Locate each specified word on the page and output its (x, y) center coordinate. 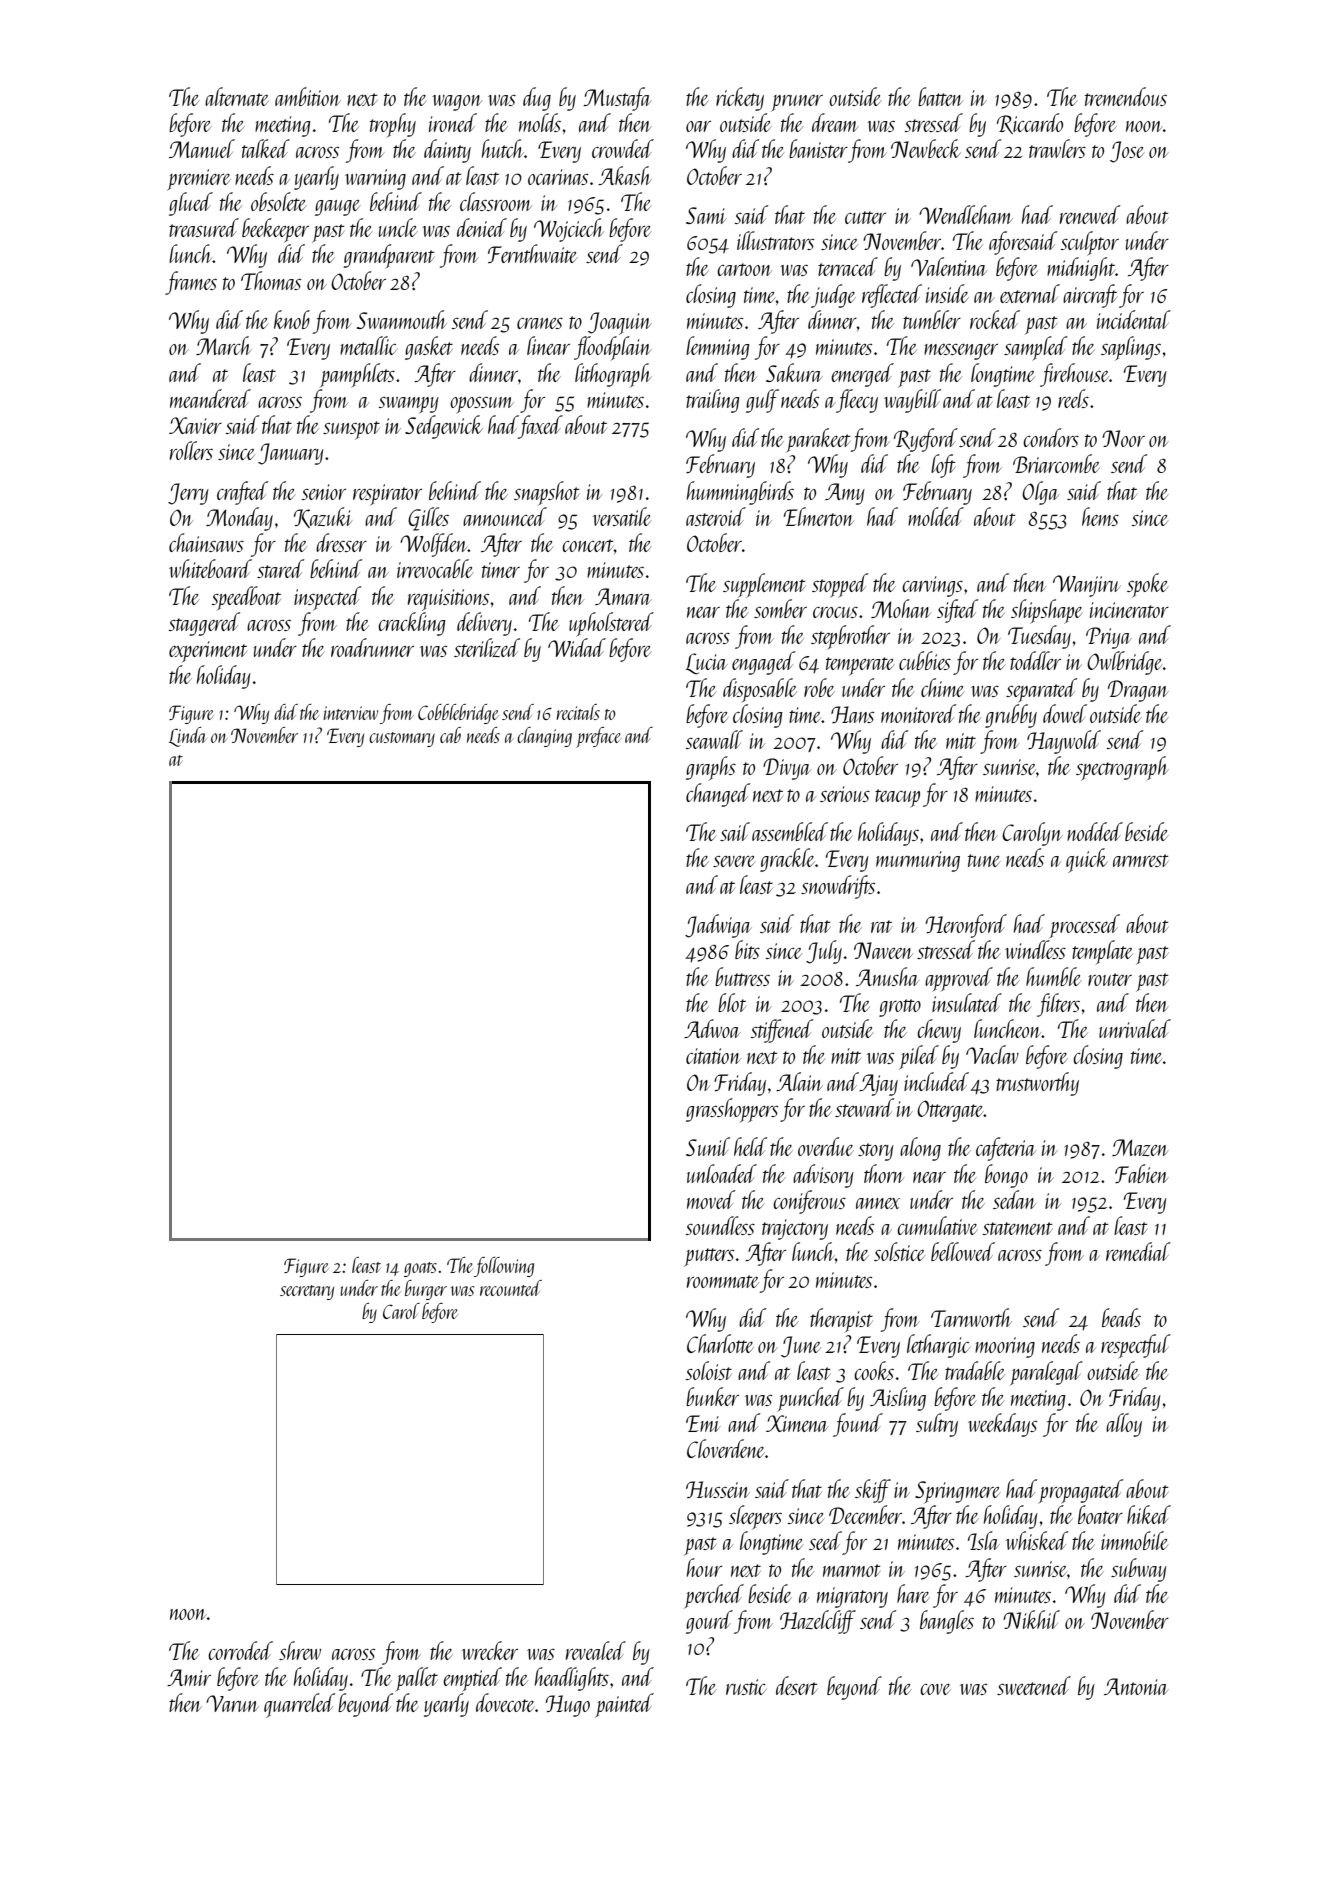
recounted (511, 1288)
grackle (787, 860)
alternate (237, 96)
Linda (187, 737)
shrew (300, 1650)
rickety (740, 99)
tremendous (1126, 96)
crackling (411, 624)
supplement (764, 585)
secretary (307, 1292)
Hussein (718, 1489)
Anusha (887, 976)
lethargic (938, 1346)
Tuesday (1039, 637)
